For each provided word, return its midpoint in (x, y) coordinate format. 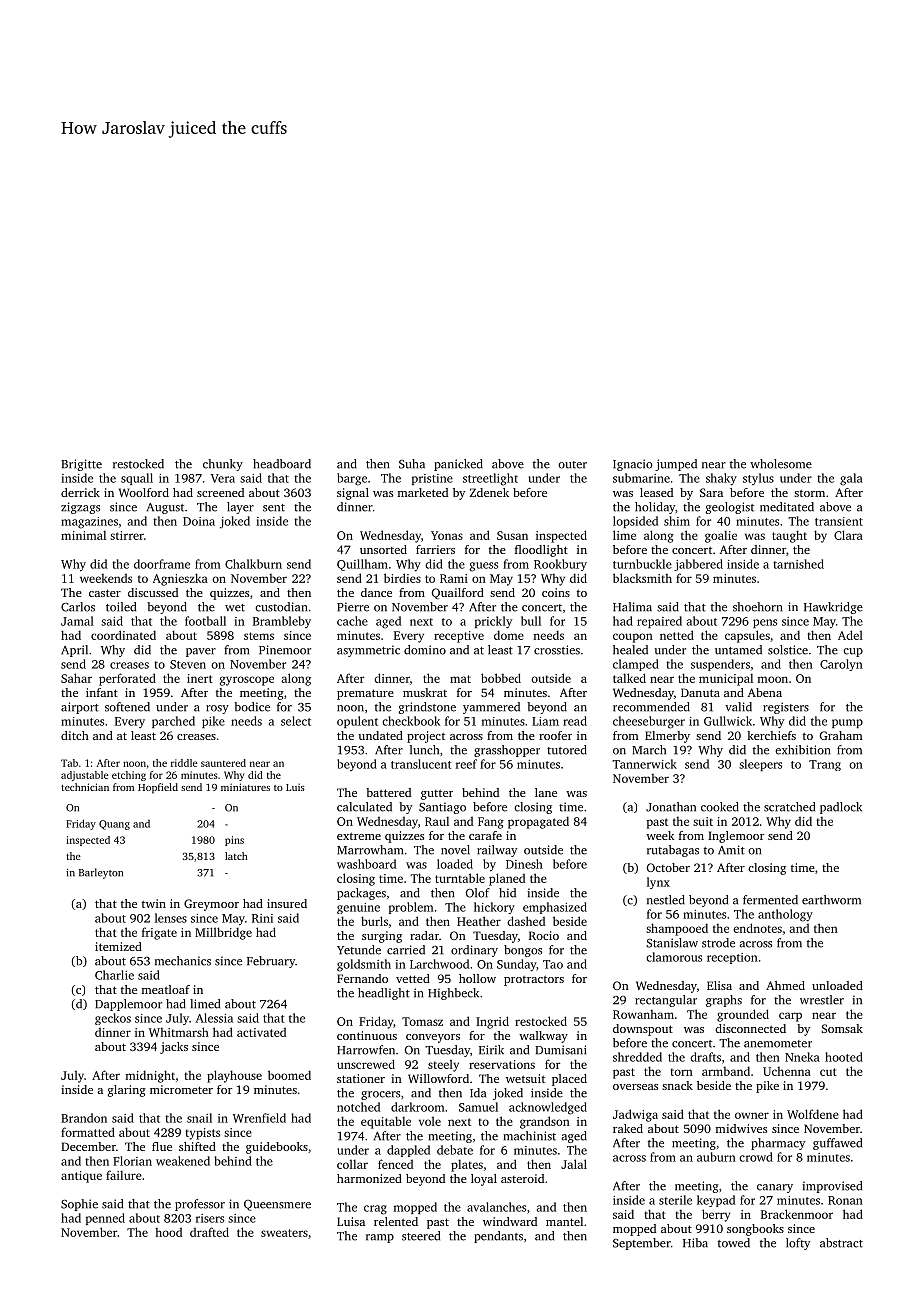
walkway (543, 1037)
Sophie (79, 1205)
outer (572, 465)
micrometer (181, 1089)
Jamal (77, 621)
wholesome (781, 464)
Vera (223, 478)
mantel (564, 1221)
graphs (724, 1001)
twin (154, 903)
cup (853, 652)
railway (497, 851)
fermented (770, 900)
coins (556, 592)
